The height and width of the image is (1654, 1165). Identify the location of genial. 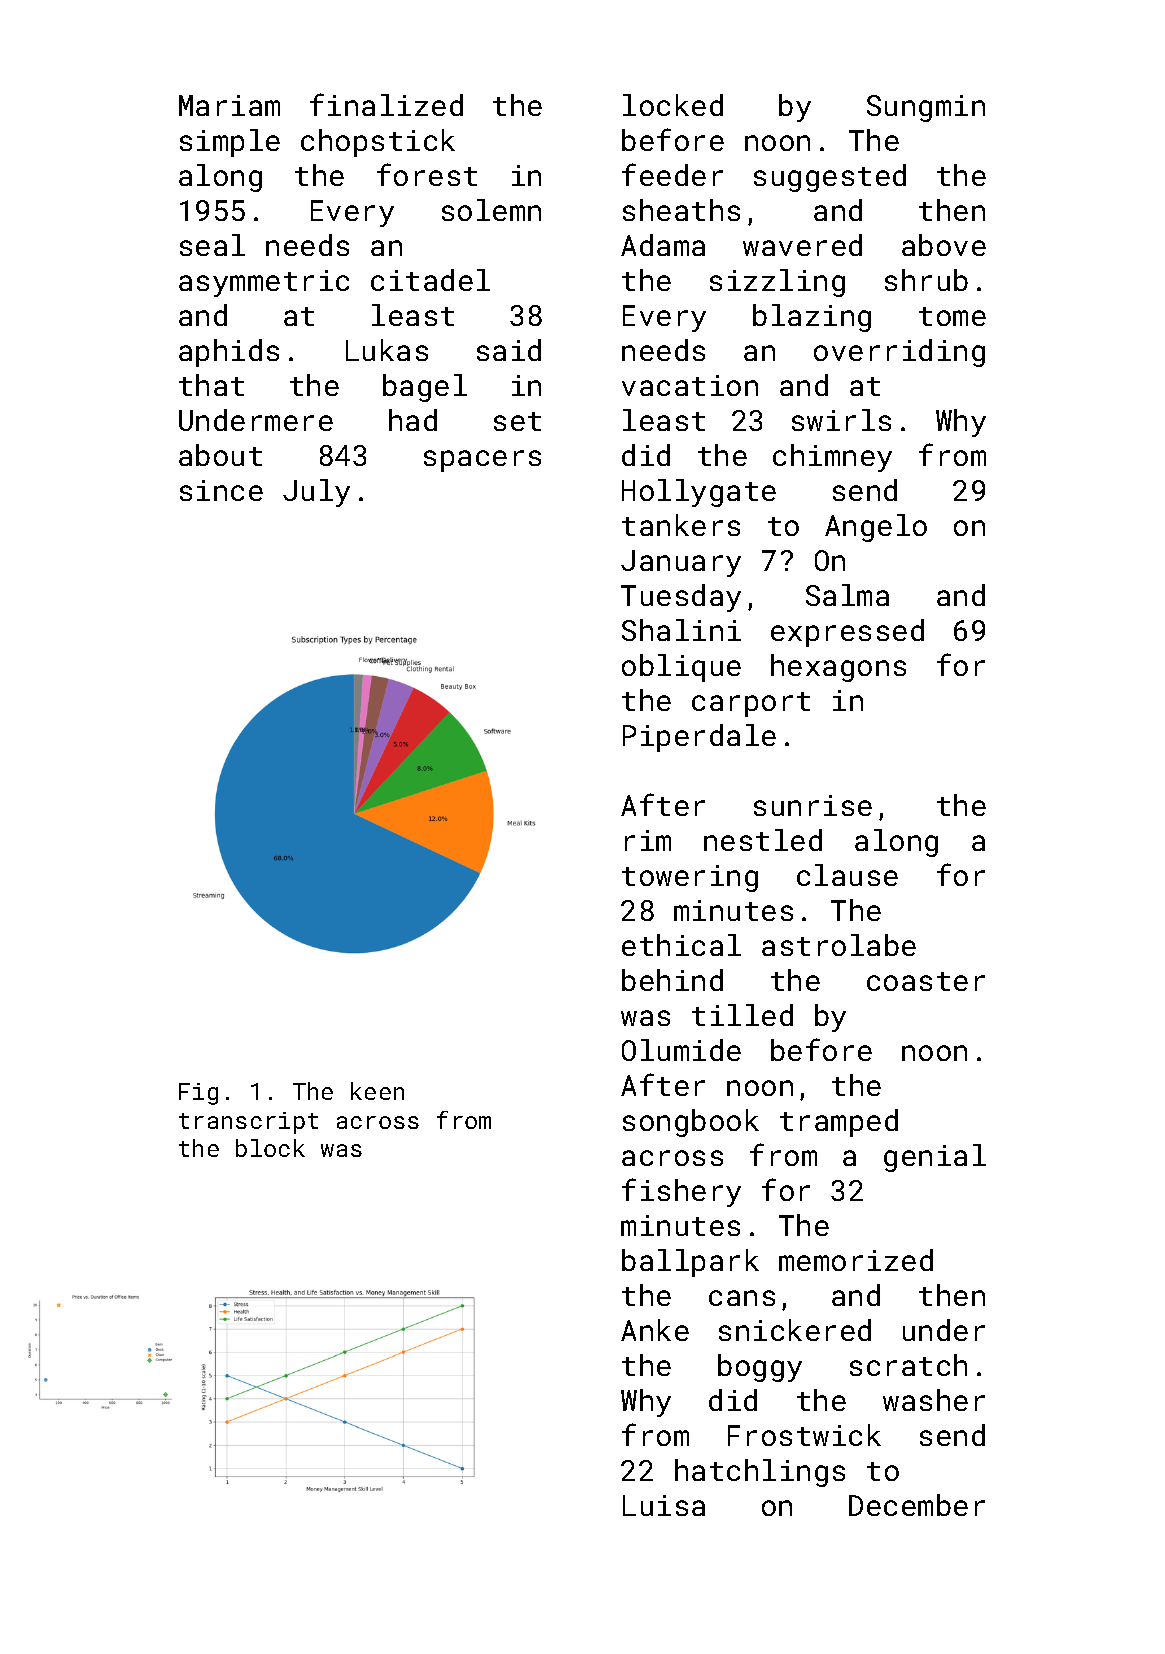
(935, 1158).
